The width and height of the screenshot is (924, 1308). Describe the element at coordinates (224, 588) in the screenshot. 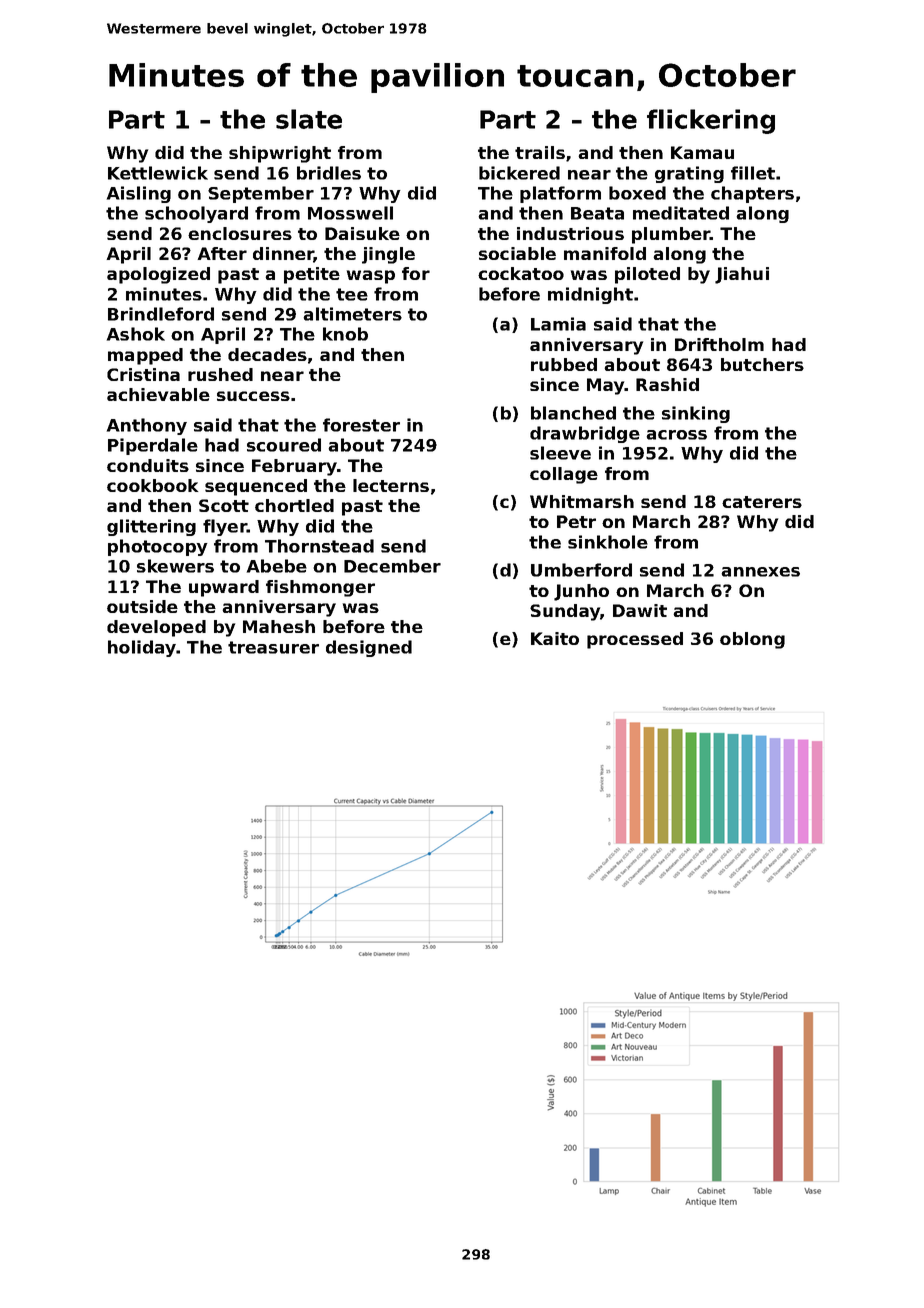

I see `upward` at that location.
